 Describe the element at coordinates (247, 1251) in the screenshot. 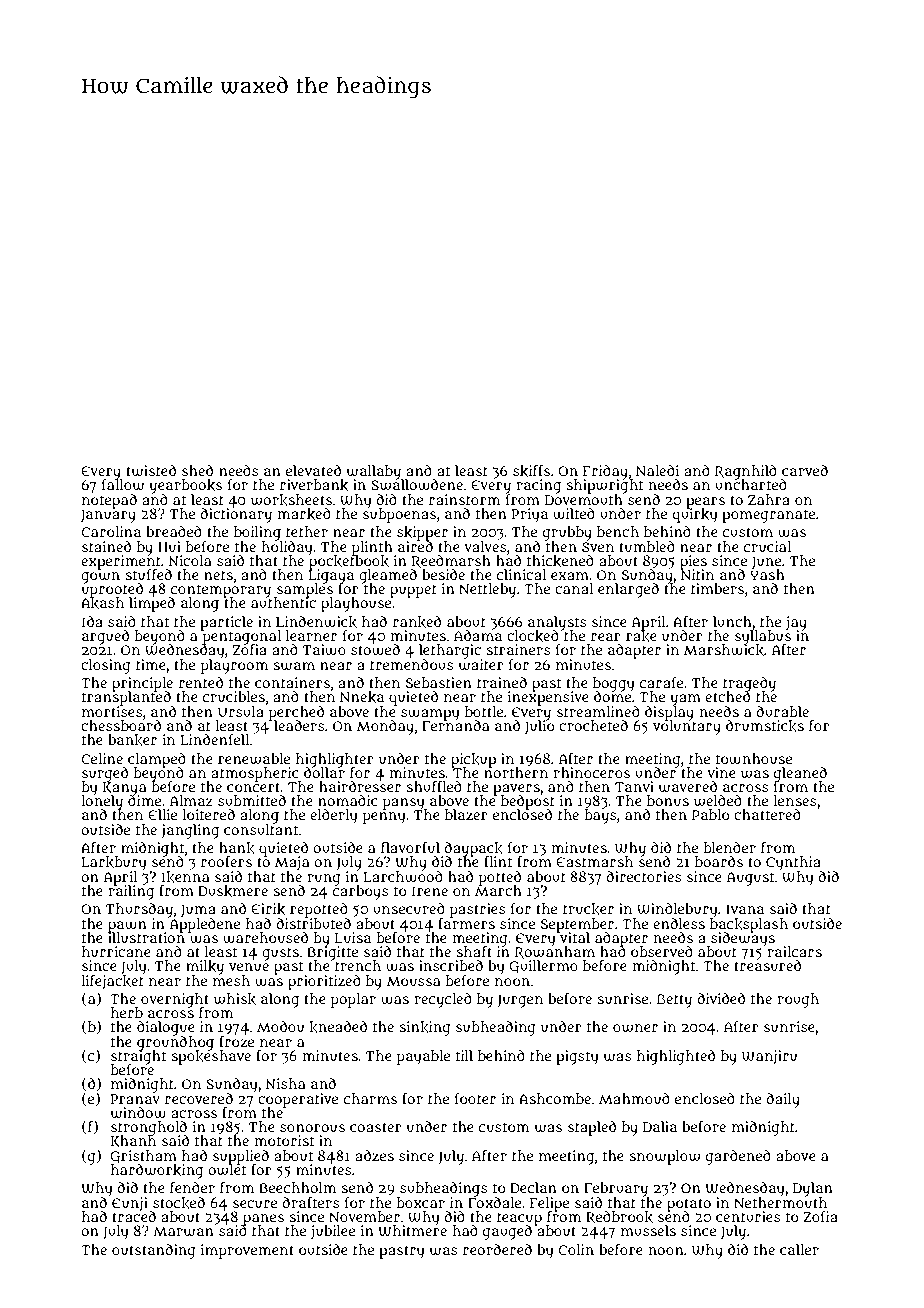

I see `improvement` at that location.
